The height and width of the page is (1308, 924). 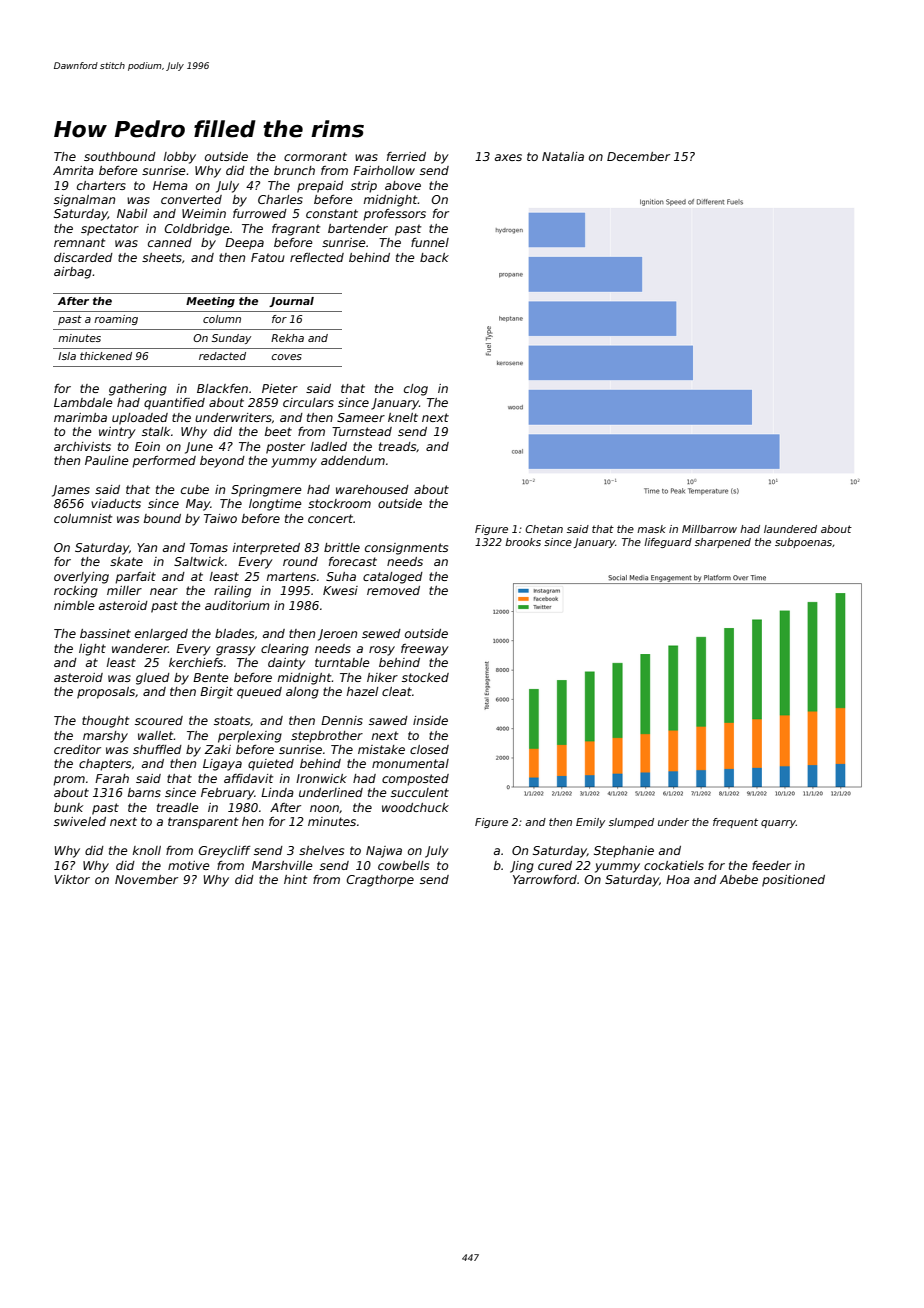 I want to click on back, so click(x=434, y=257).
